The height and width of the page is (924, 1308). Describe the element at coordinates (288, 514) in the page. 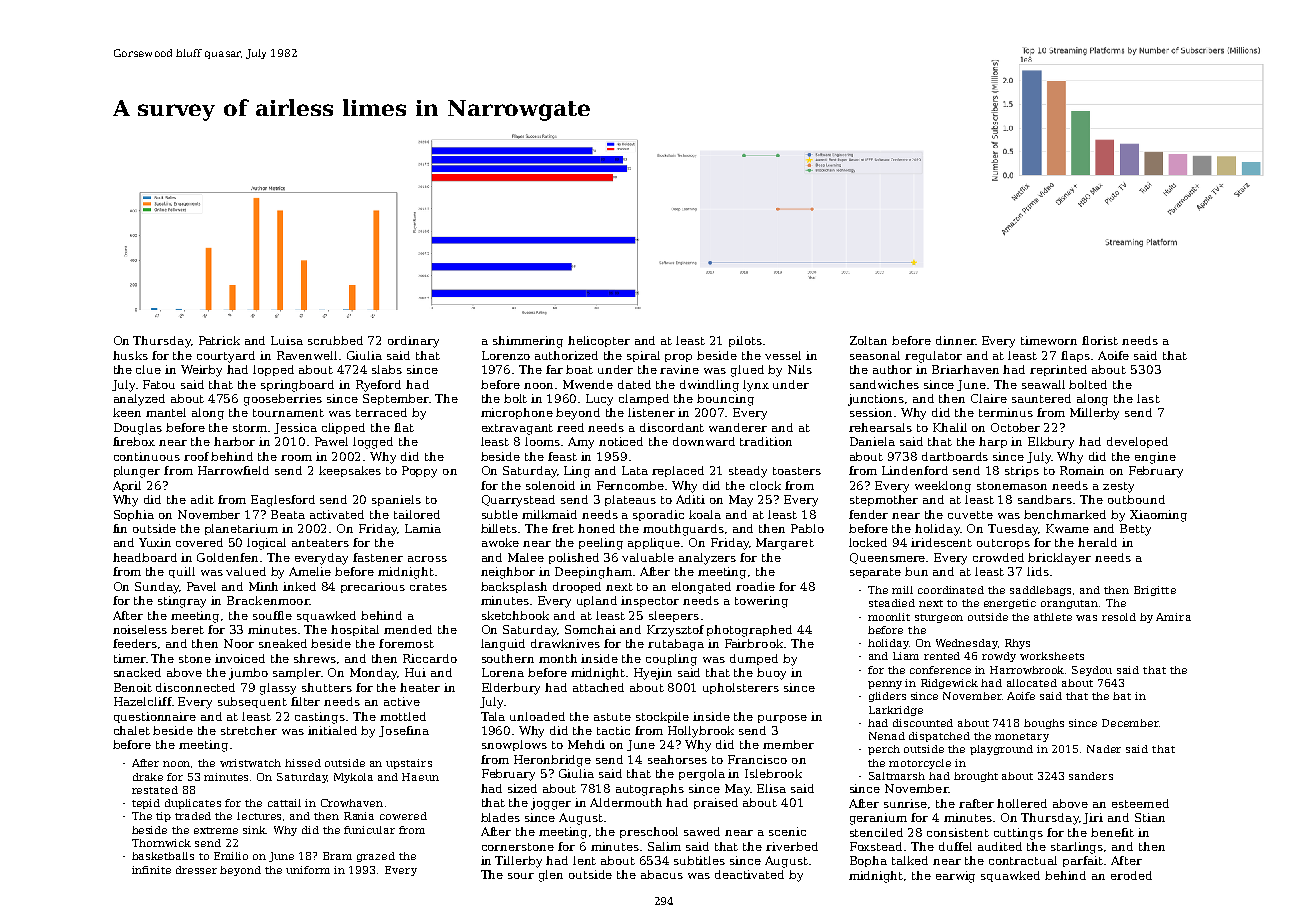

I see `Beata` at that location.
